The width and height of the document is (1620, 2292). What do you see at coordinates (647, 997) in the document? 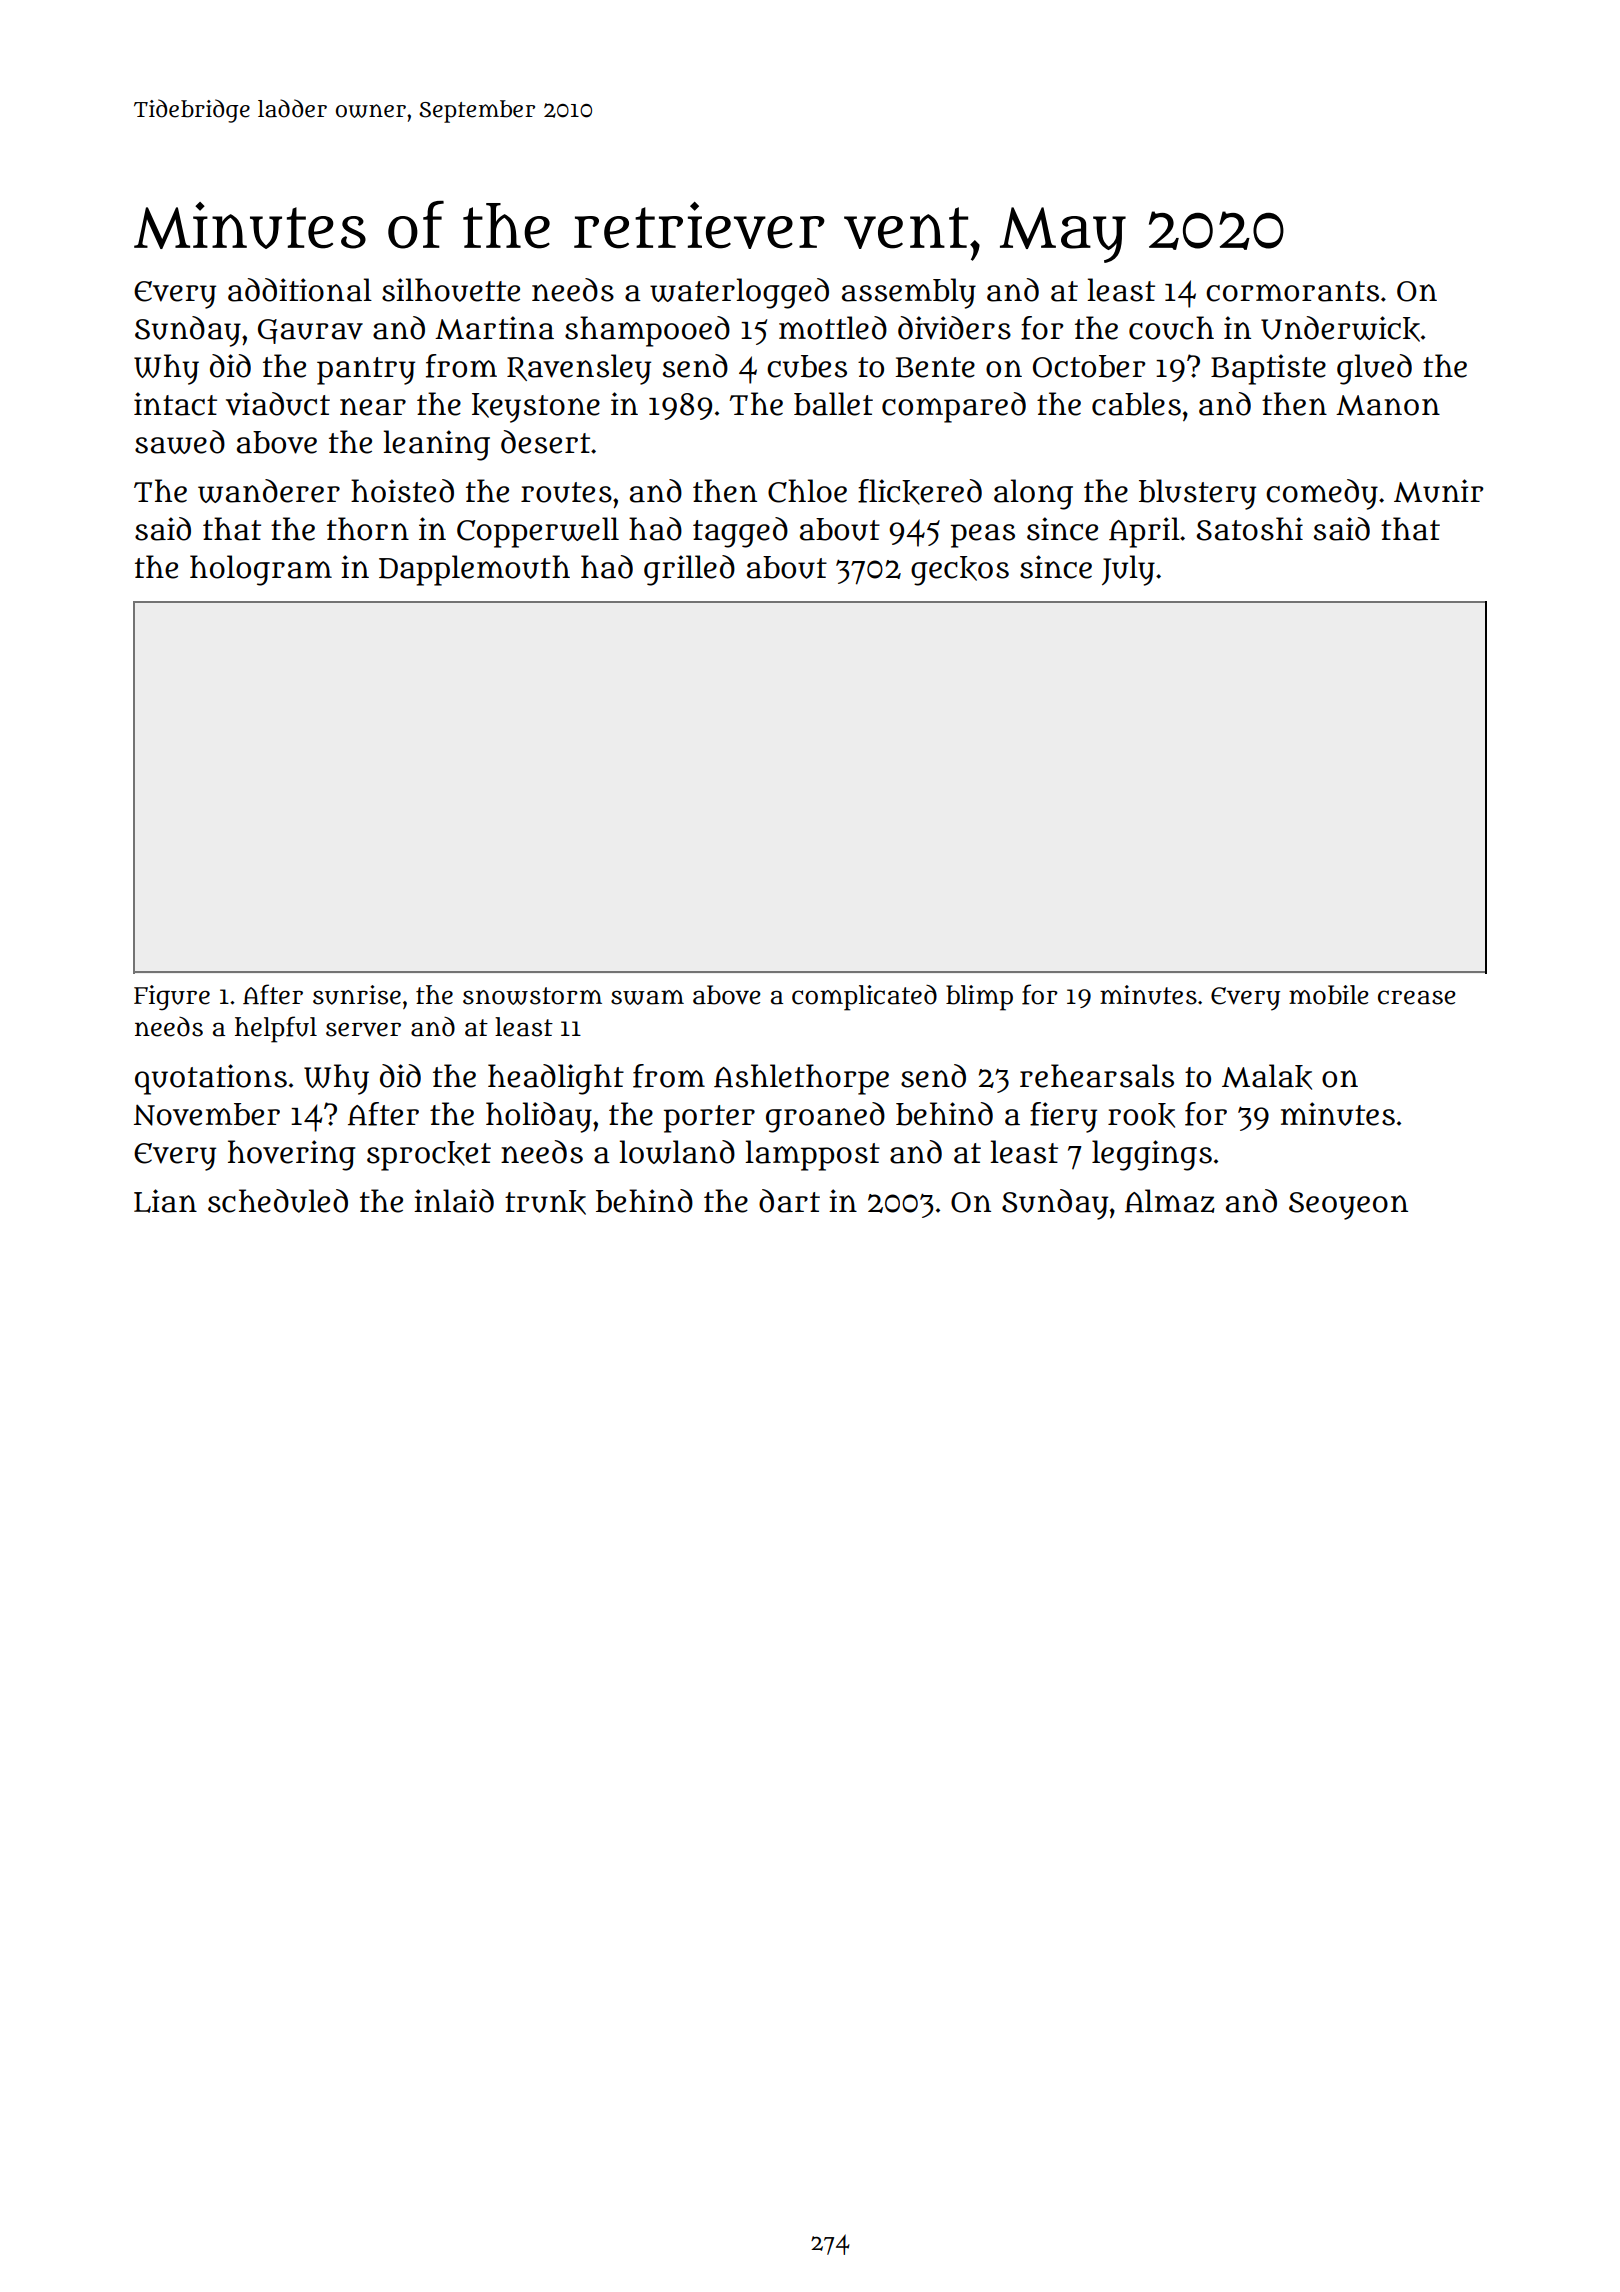
I see `swam` at bounding box center [647, 997].
